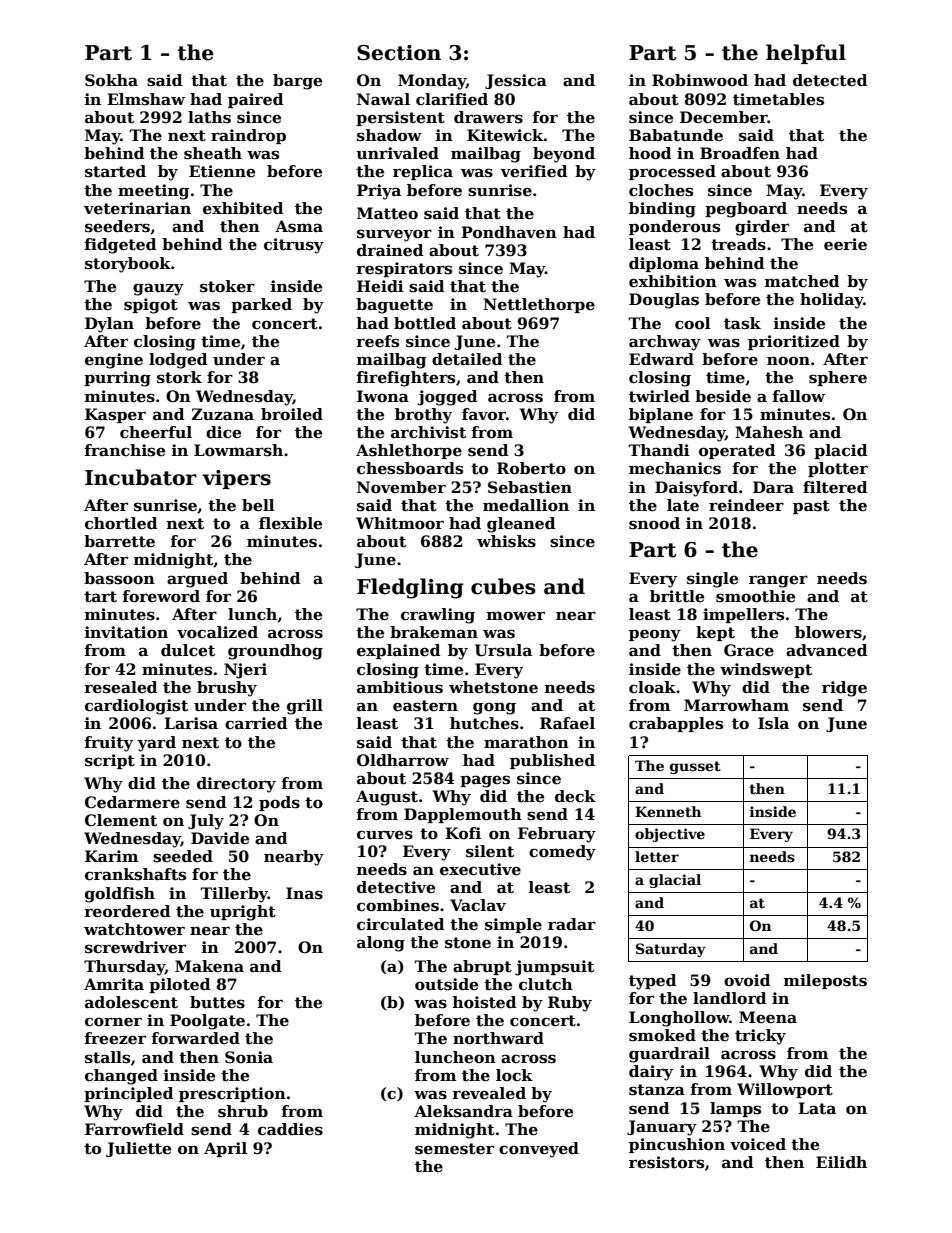 Image resolution: width=952 pixels, height=1233 pixels. I want to click on Nettlethorpe, so click(539, 305).
